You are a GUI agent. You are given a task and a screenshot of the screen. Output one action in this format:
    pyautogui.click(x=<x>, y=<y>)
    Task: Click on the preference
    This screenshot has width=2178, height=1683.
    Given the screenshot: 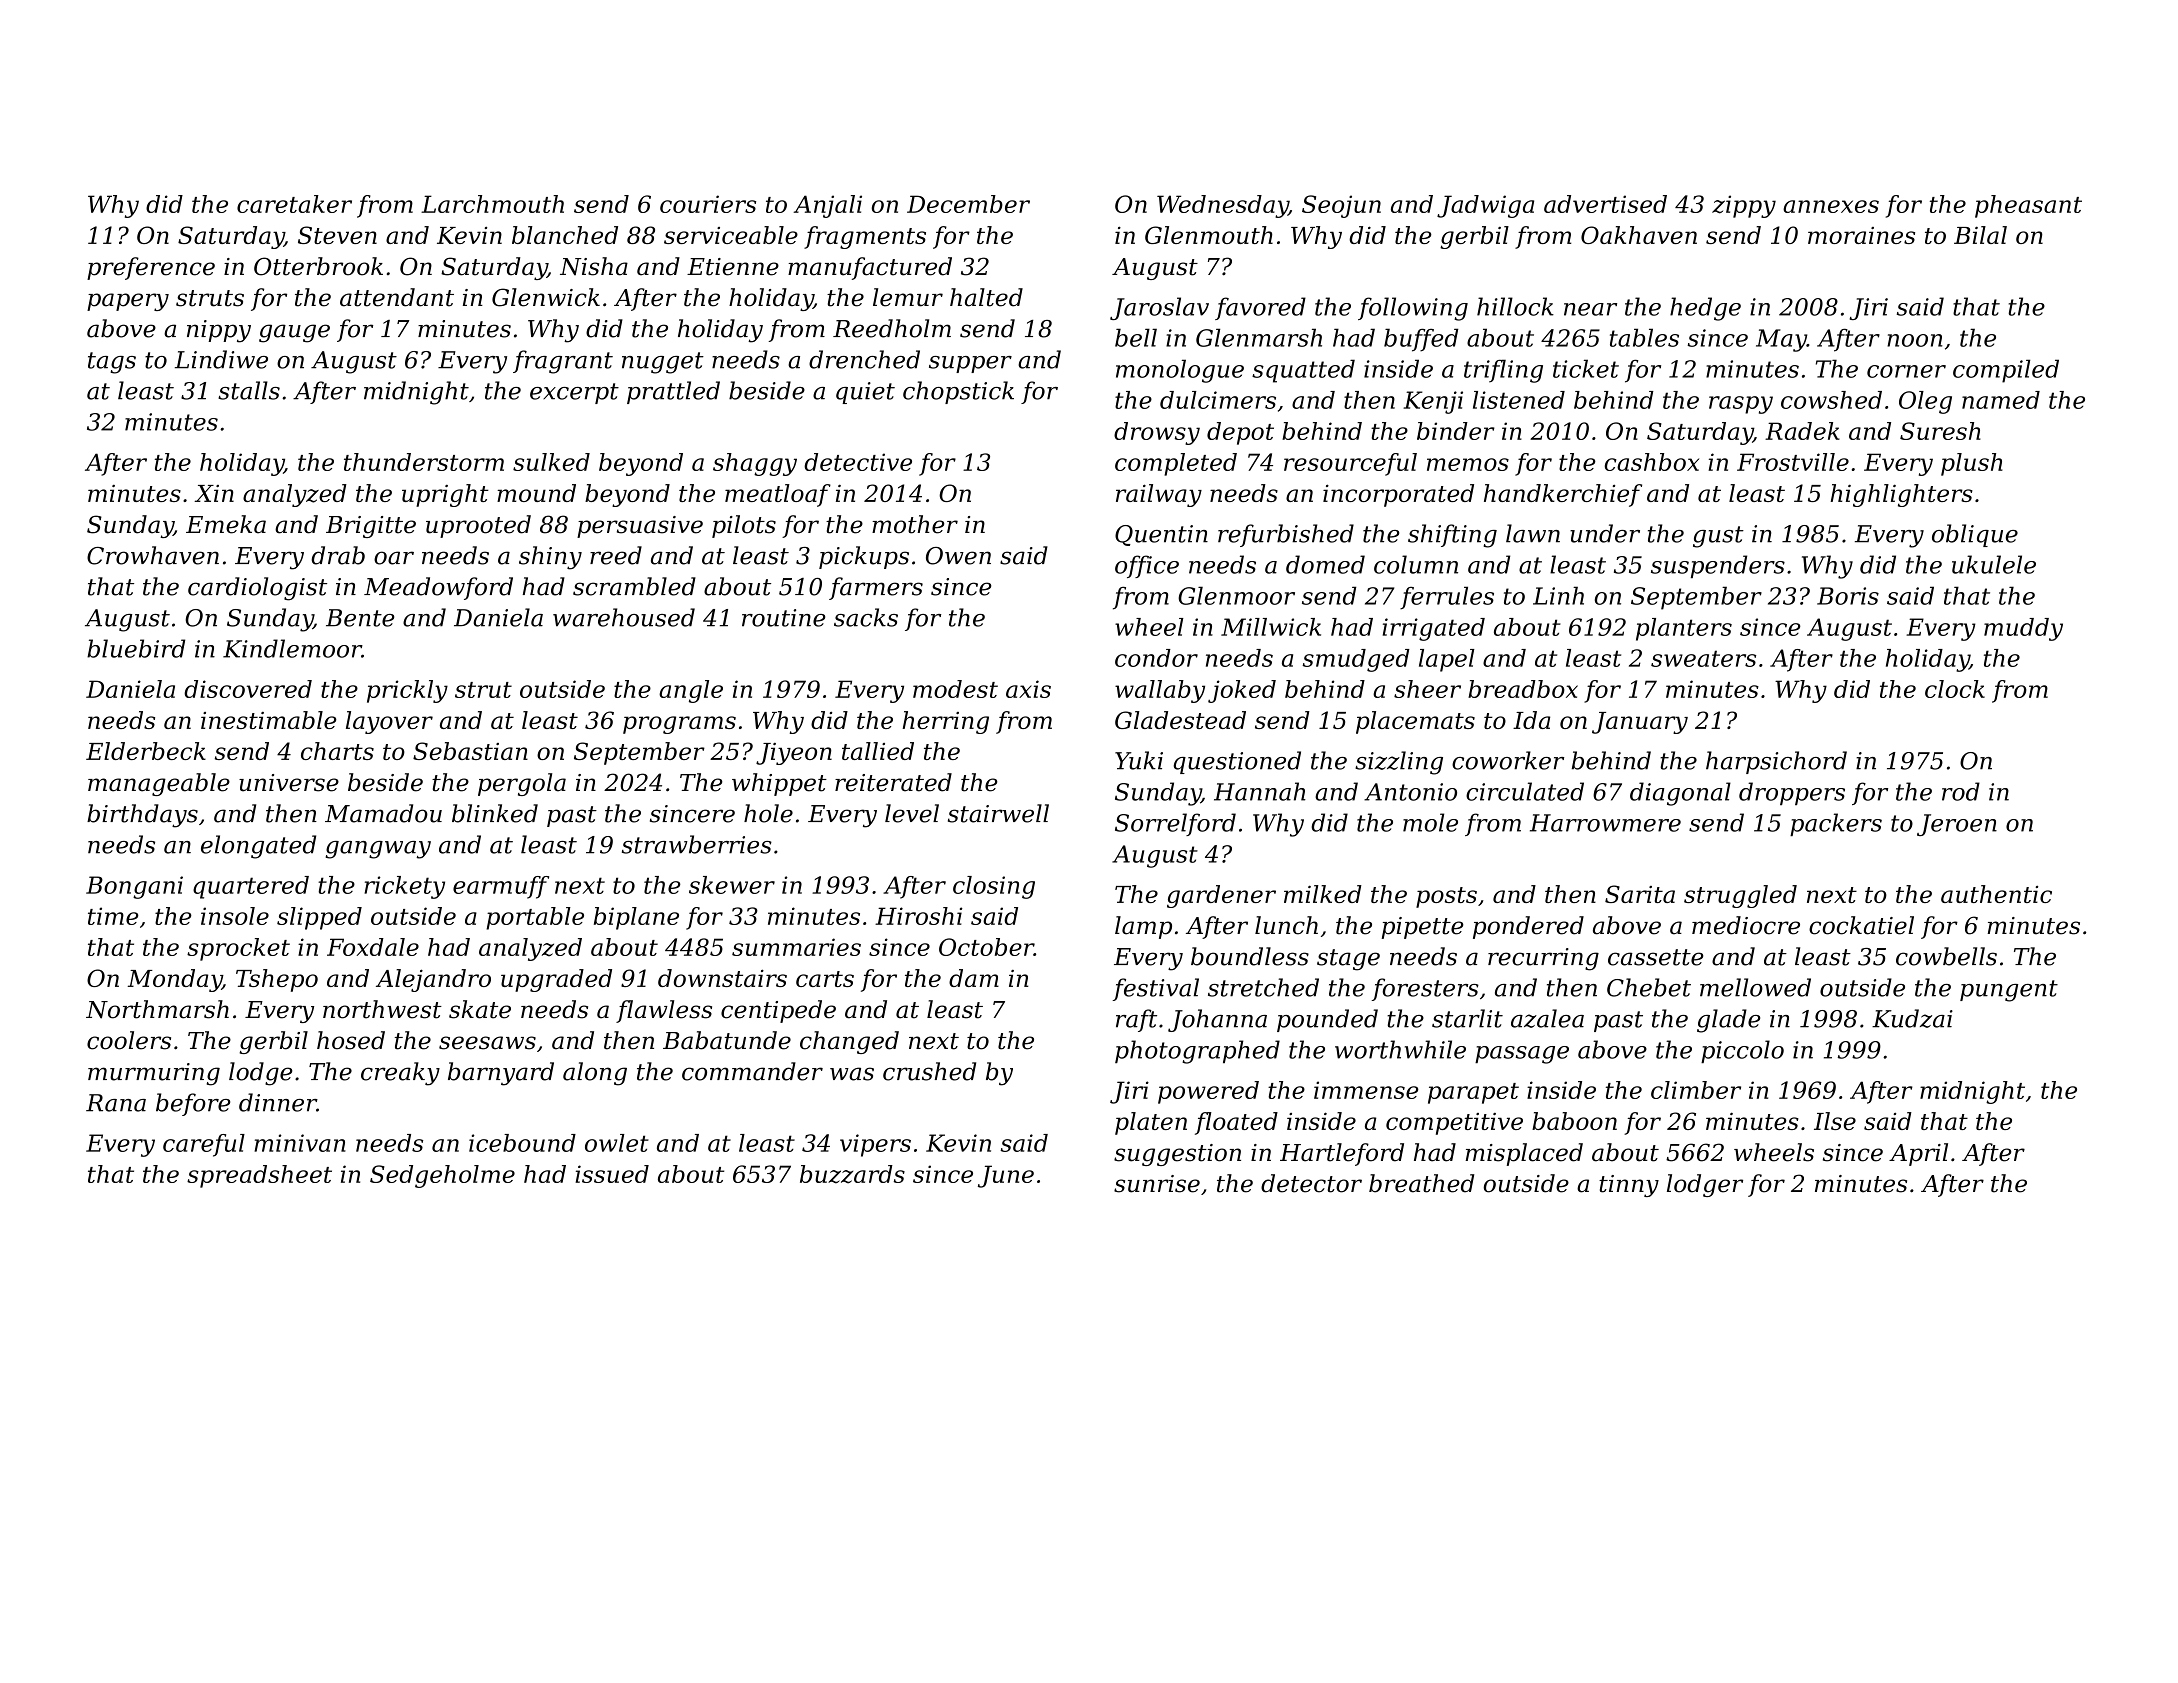 What is the action you would take?
    pyautogui.click(x=151, y=268)
